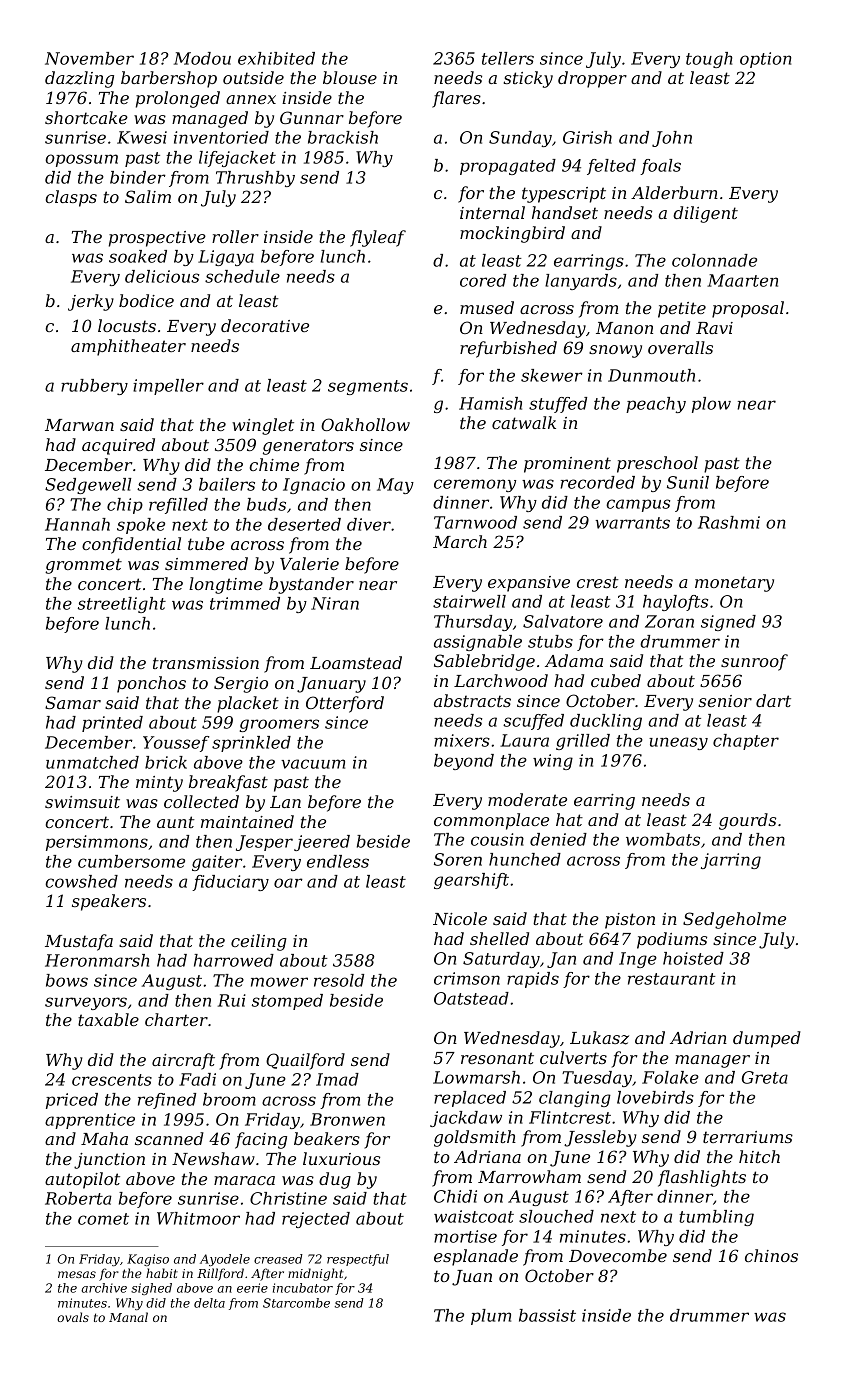  What do you see at coordinates (72, 1101) in the screenshot?
I see `priced` at bounding box center [72, 1101].
